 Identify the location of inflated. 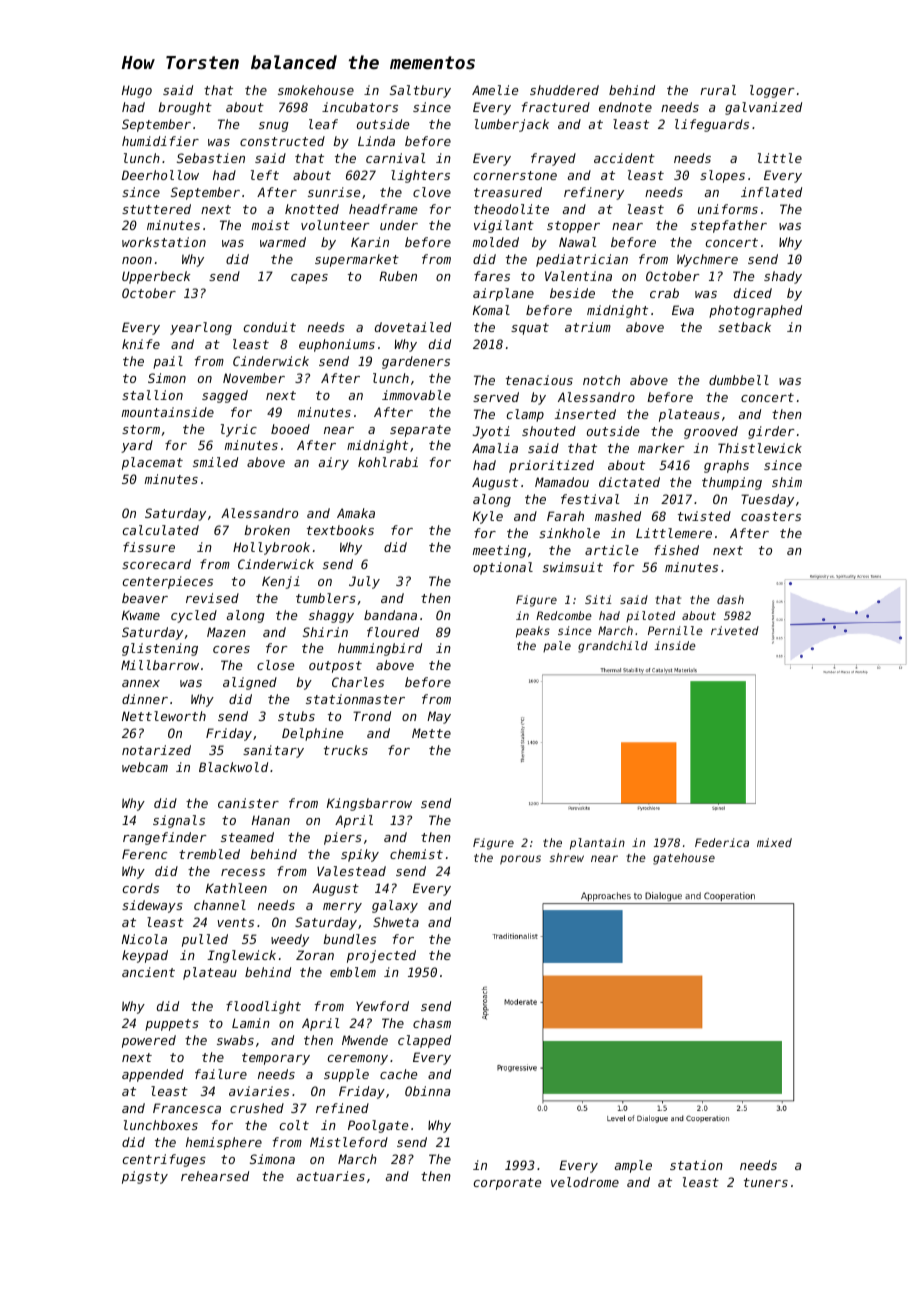
(771, 192).
